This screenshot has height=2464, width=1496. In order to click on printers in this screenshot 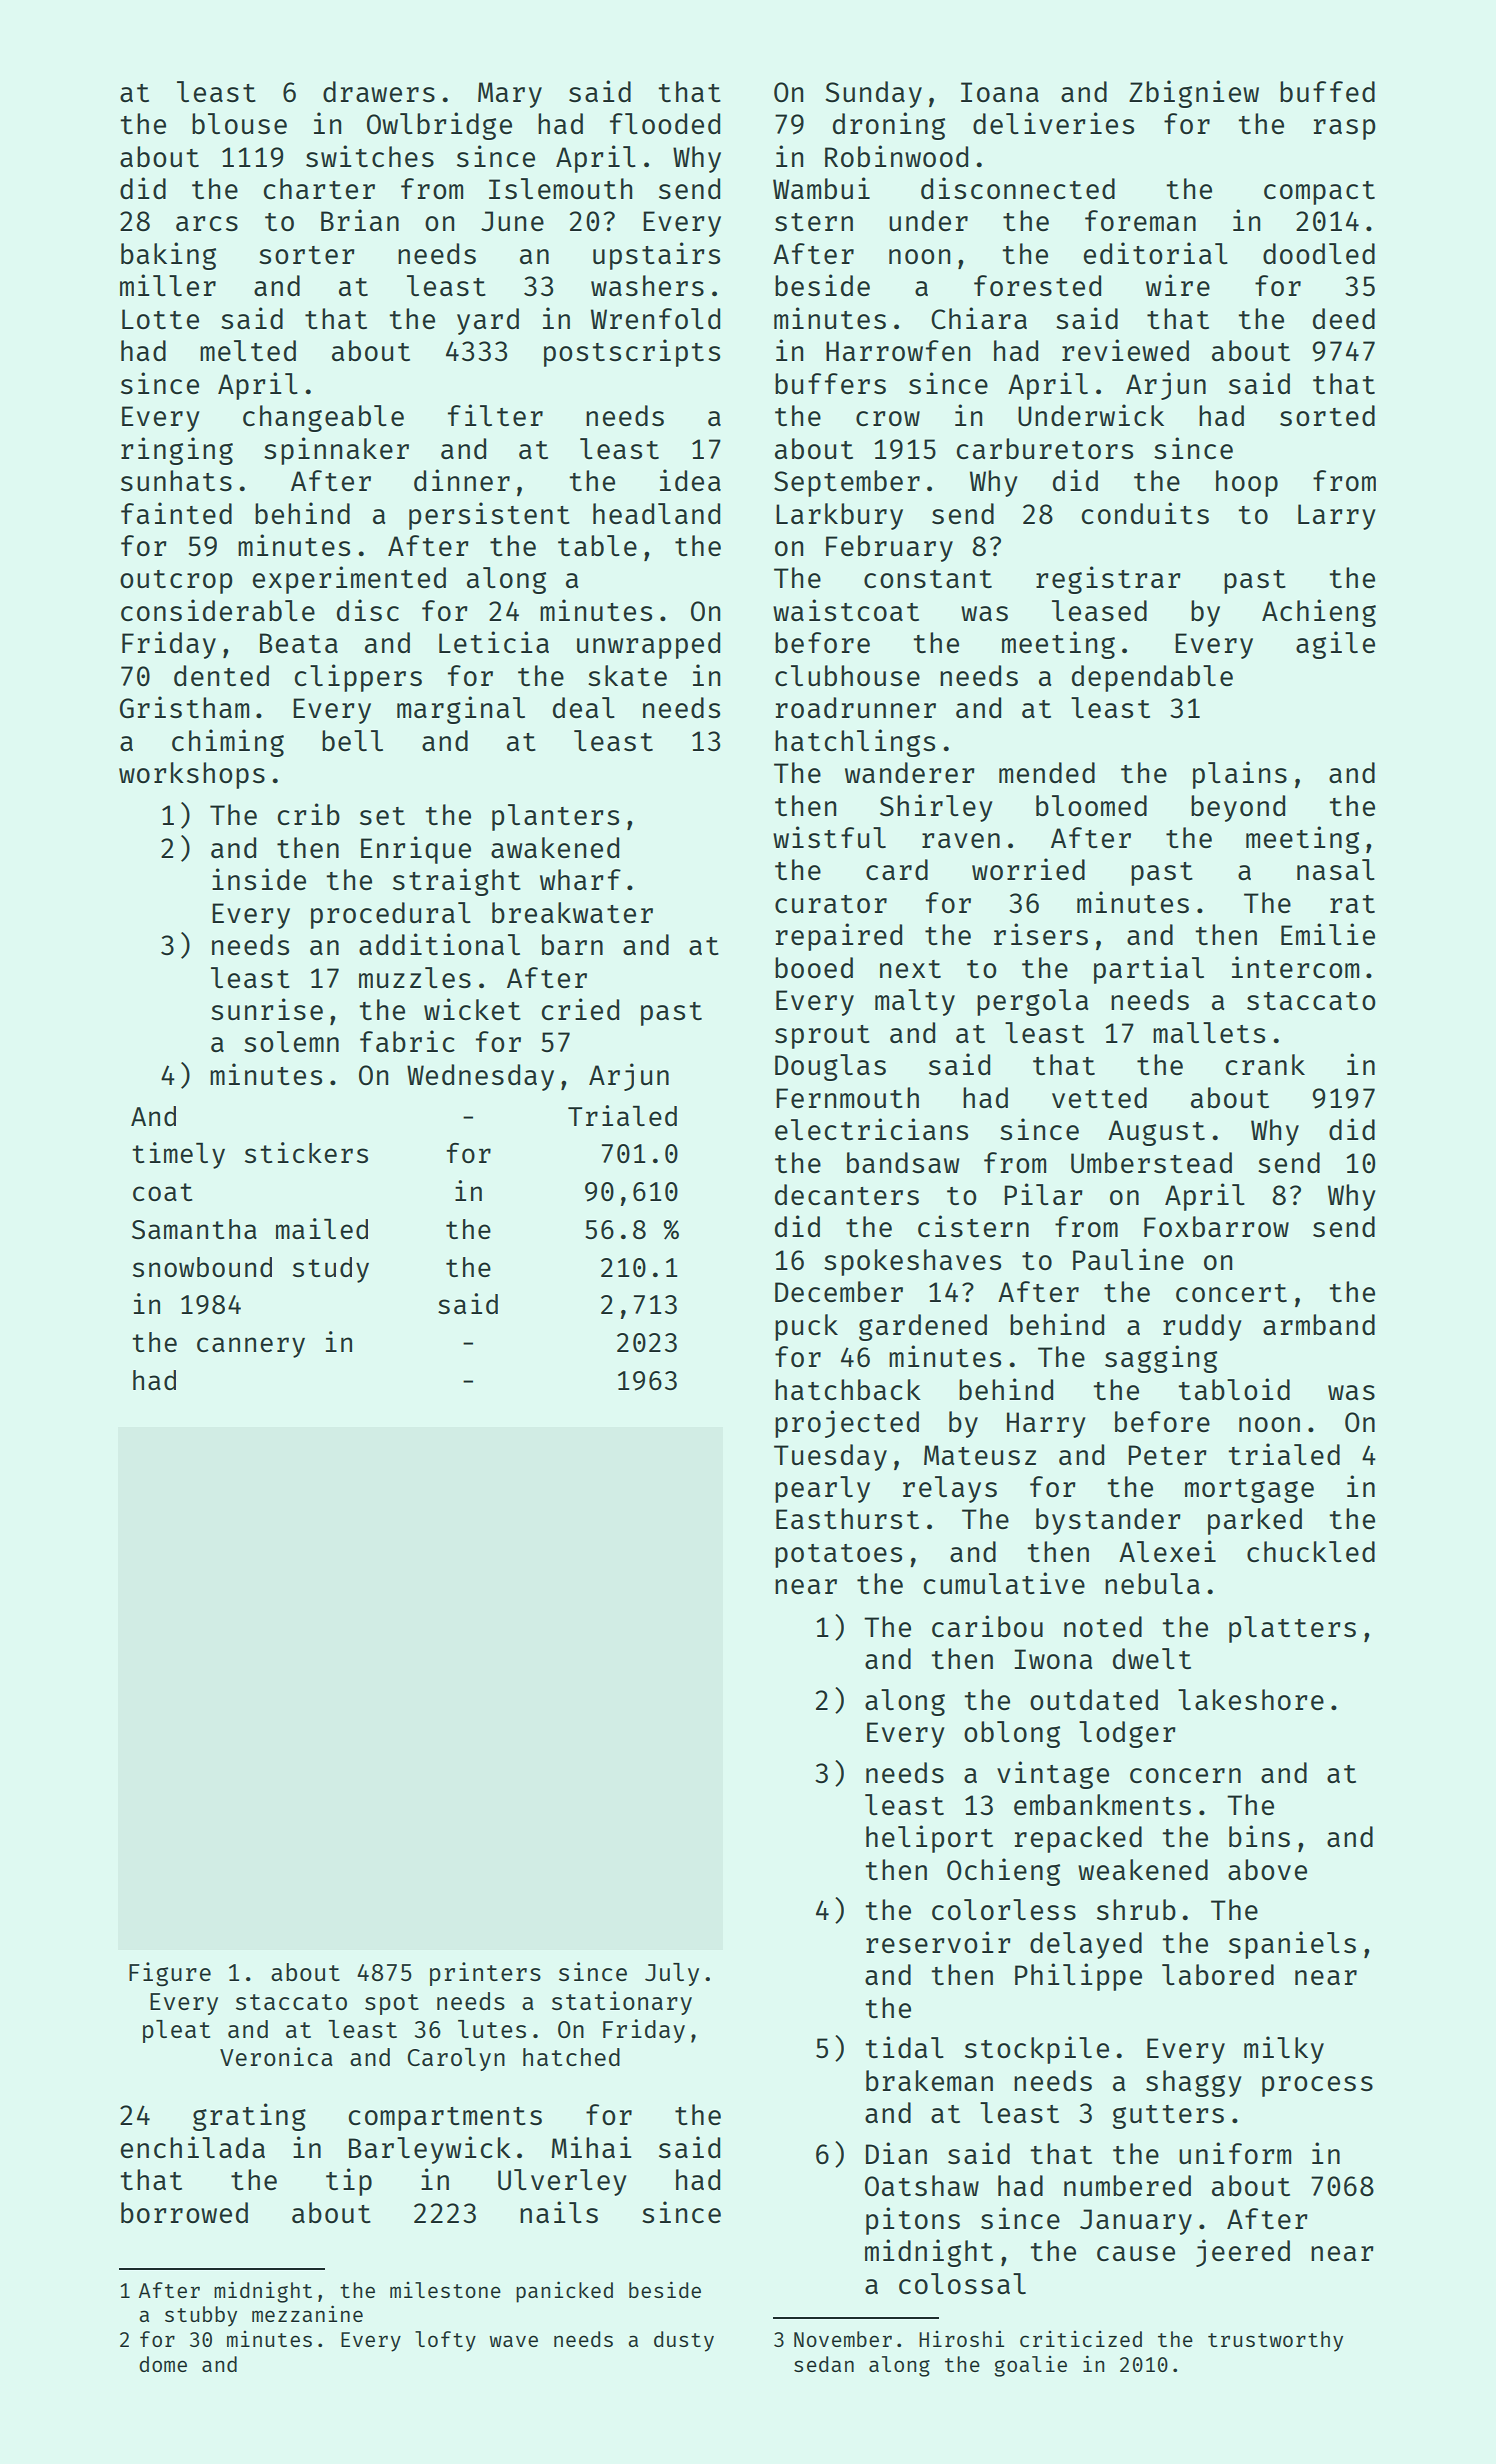, I will do `click(485, 1974)`.
